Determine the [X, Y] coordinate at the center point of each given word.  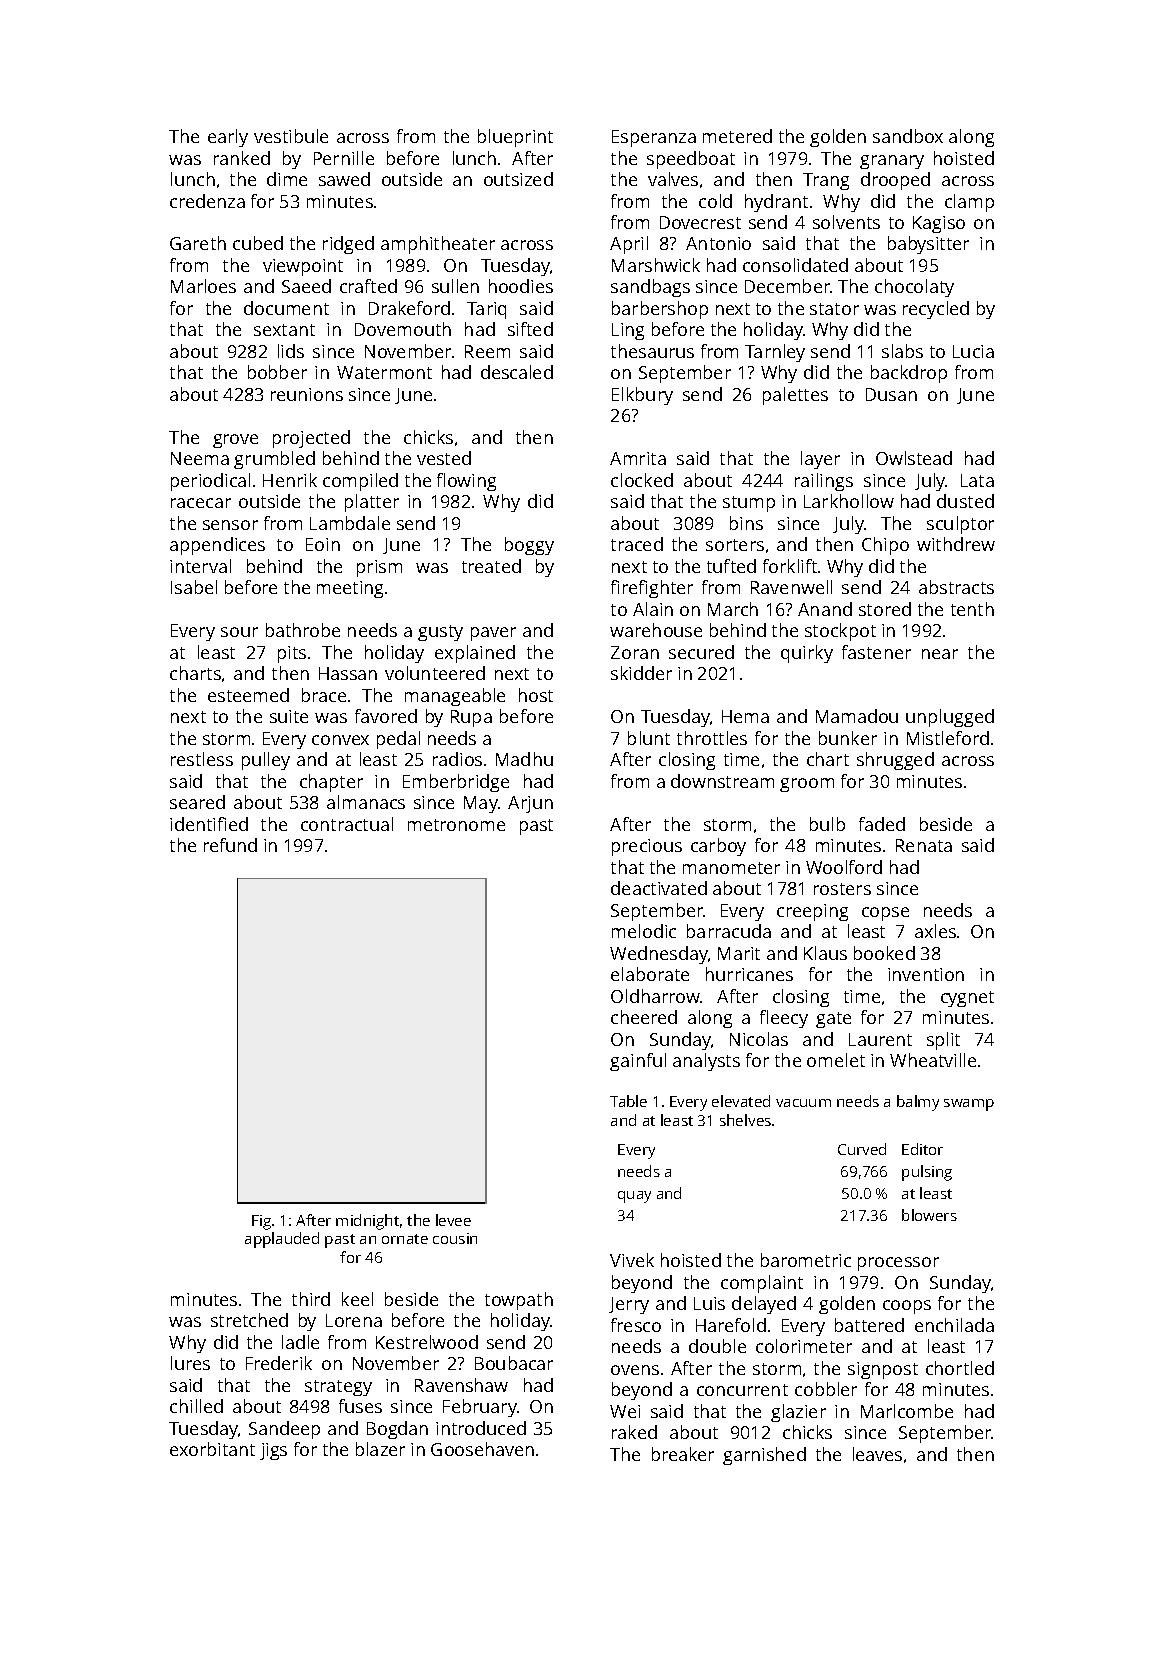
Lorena [354, 1320]
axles [935, 931]
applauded [282, 1240]
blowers [929, 1215]
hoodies [521, 286]
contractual [347, 824]
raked [634, 1432]
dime [287, 179]
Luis [709, 1303]
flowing [466, 482]
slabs [902, 351]
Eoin [323, 544]
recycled [936, 310]
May [481, 804]
